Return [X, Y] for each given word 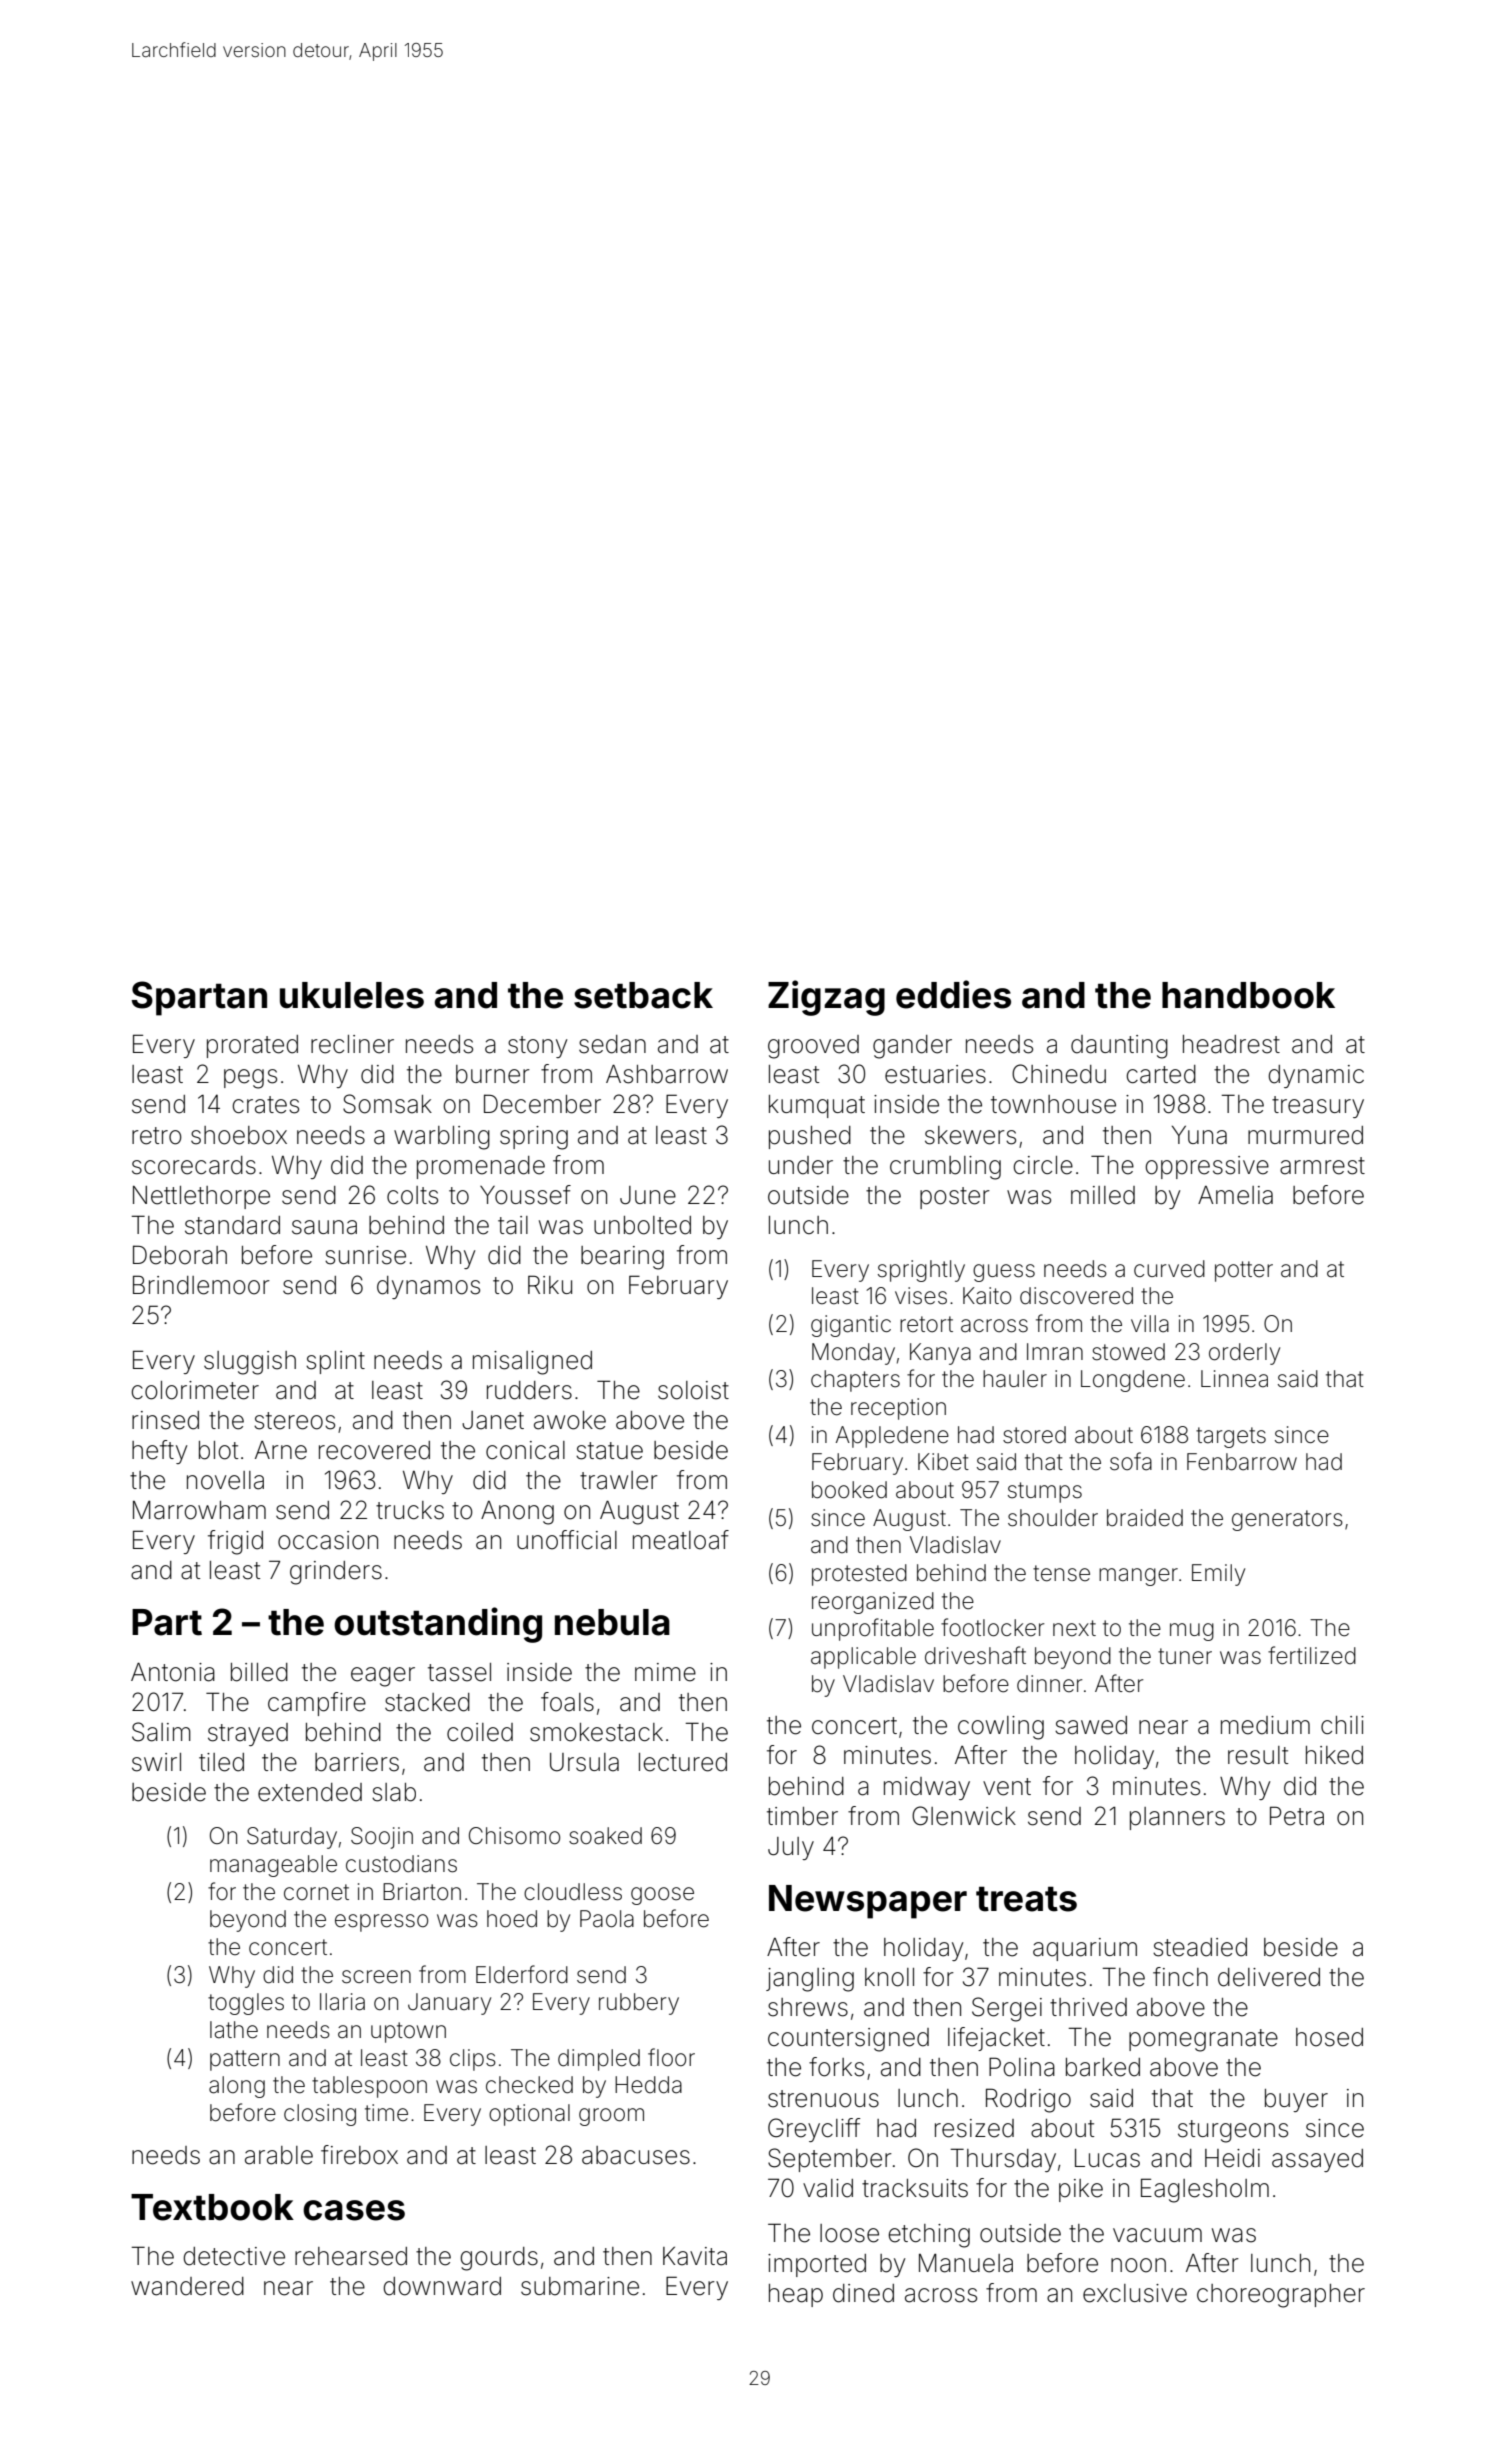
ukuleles [352, 995]
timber [802, 1816]
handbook [1248, 995]
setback [643, 995]
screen [376, 1977]
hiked [1334, 1755]
